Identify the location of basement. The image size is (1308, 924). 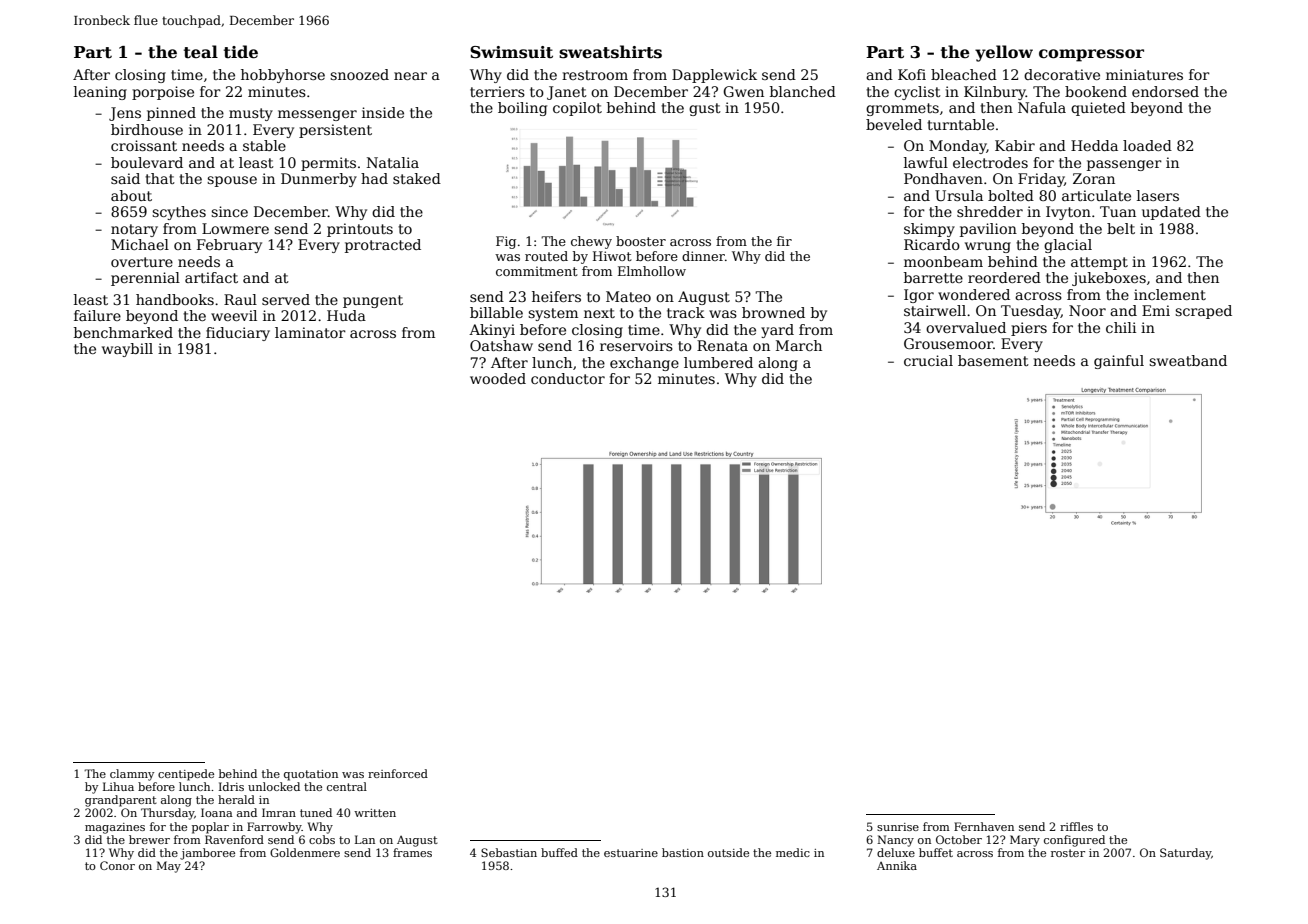
(993, 360).
